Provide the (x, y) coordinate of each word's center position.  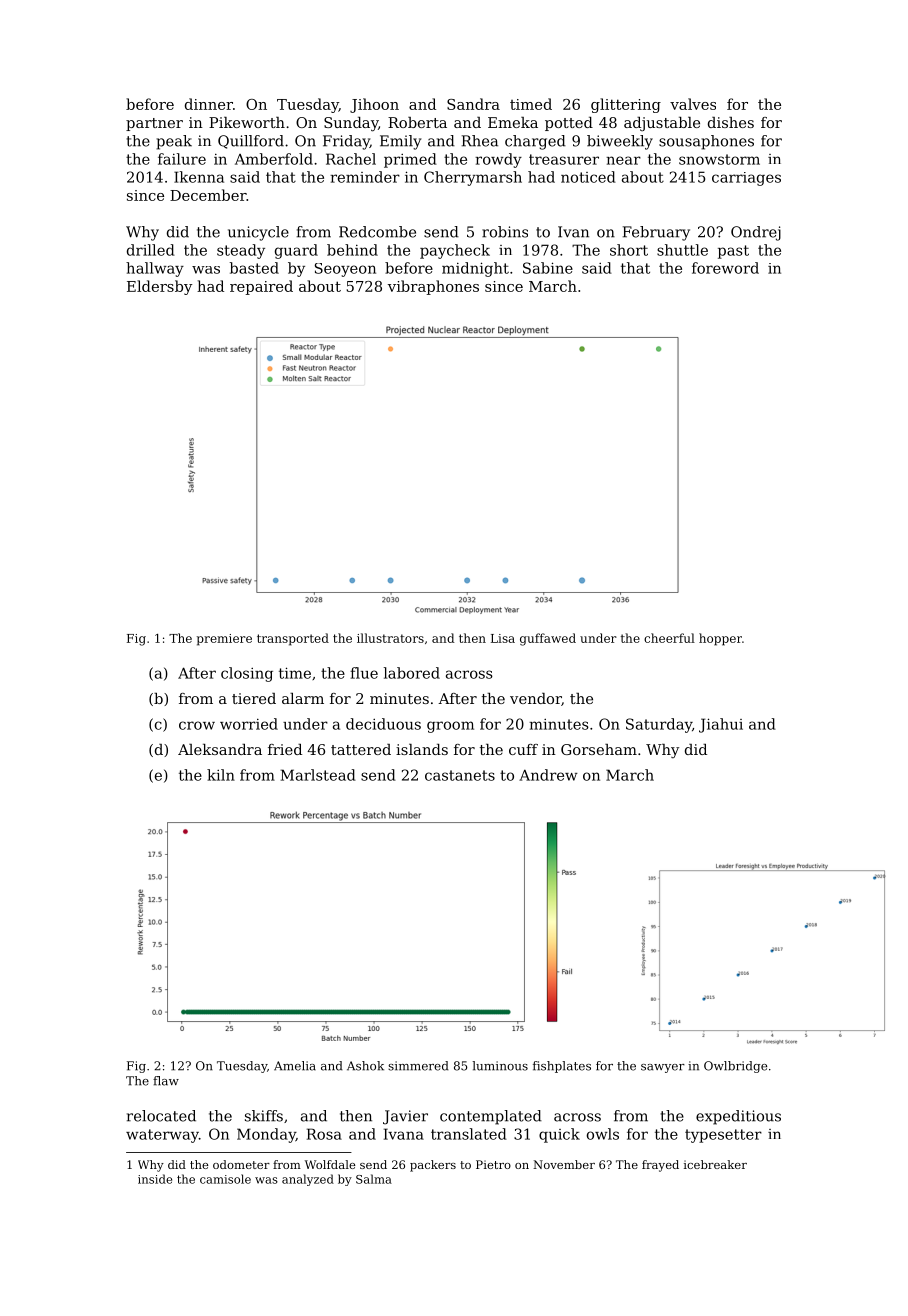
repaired (261, 287)
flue (364, 673)
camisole (225, 1179)
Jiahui (721, 725)
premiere (224, 640)
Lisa (503, 638)
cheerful (669, 638)
